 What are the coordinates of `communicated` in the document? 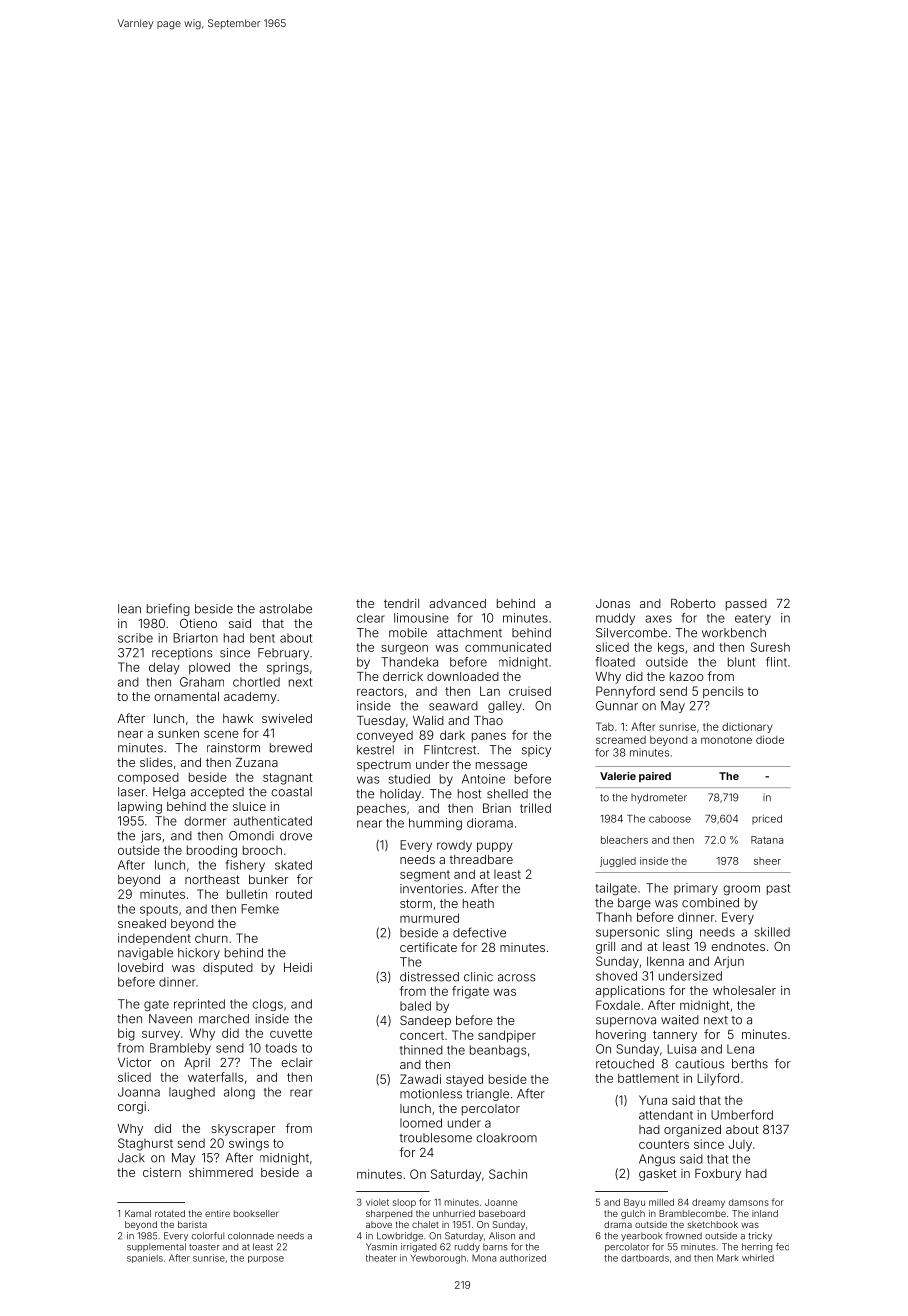 It's located at (508, 647).
